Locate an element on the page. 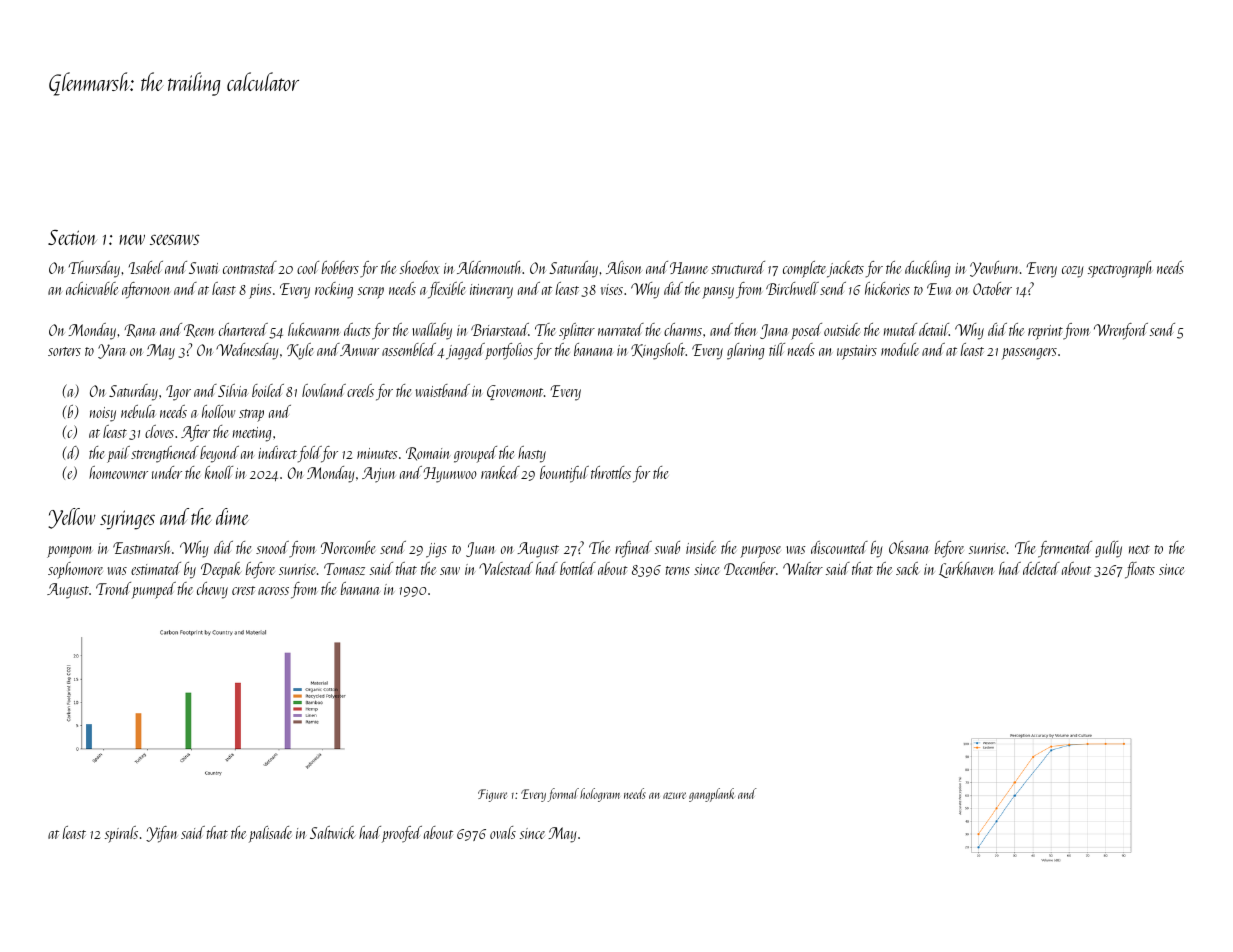  sack is located at coordinates (907, 568).
